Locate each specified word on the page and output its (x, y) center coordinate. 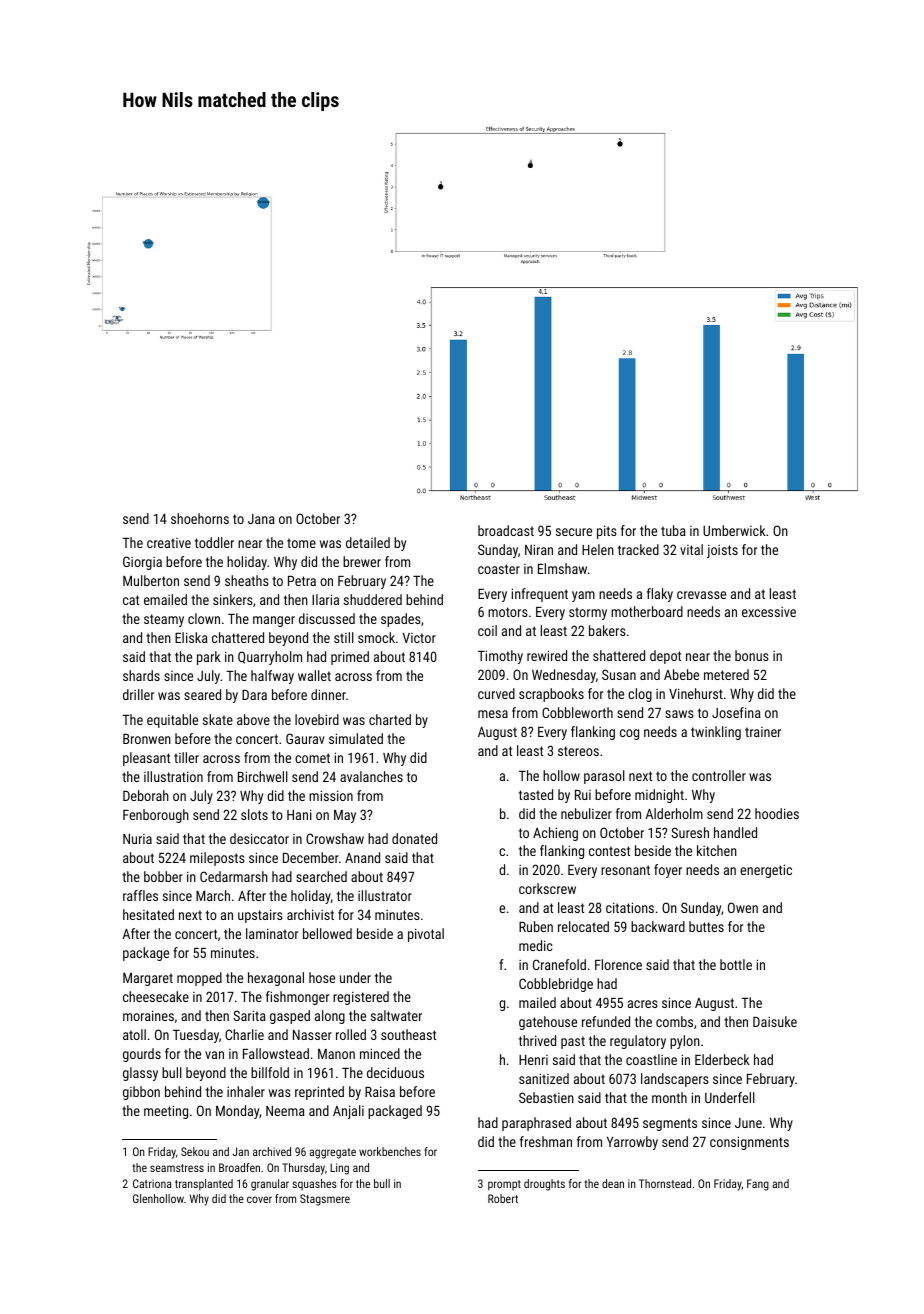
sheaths (247, 580)
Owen (743, 907)
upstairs (260, 916)
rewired (547, 655)
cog (629, 734)
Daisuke (775, 1021)
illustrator (385, 895)
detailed (368, 542)
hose (322, 977)
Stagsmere (325, 1200)
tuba (673, 530)
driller (138, 694)
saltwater (396, 1015)
